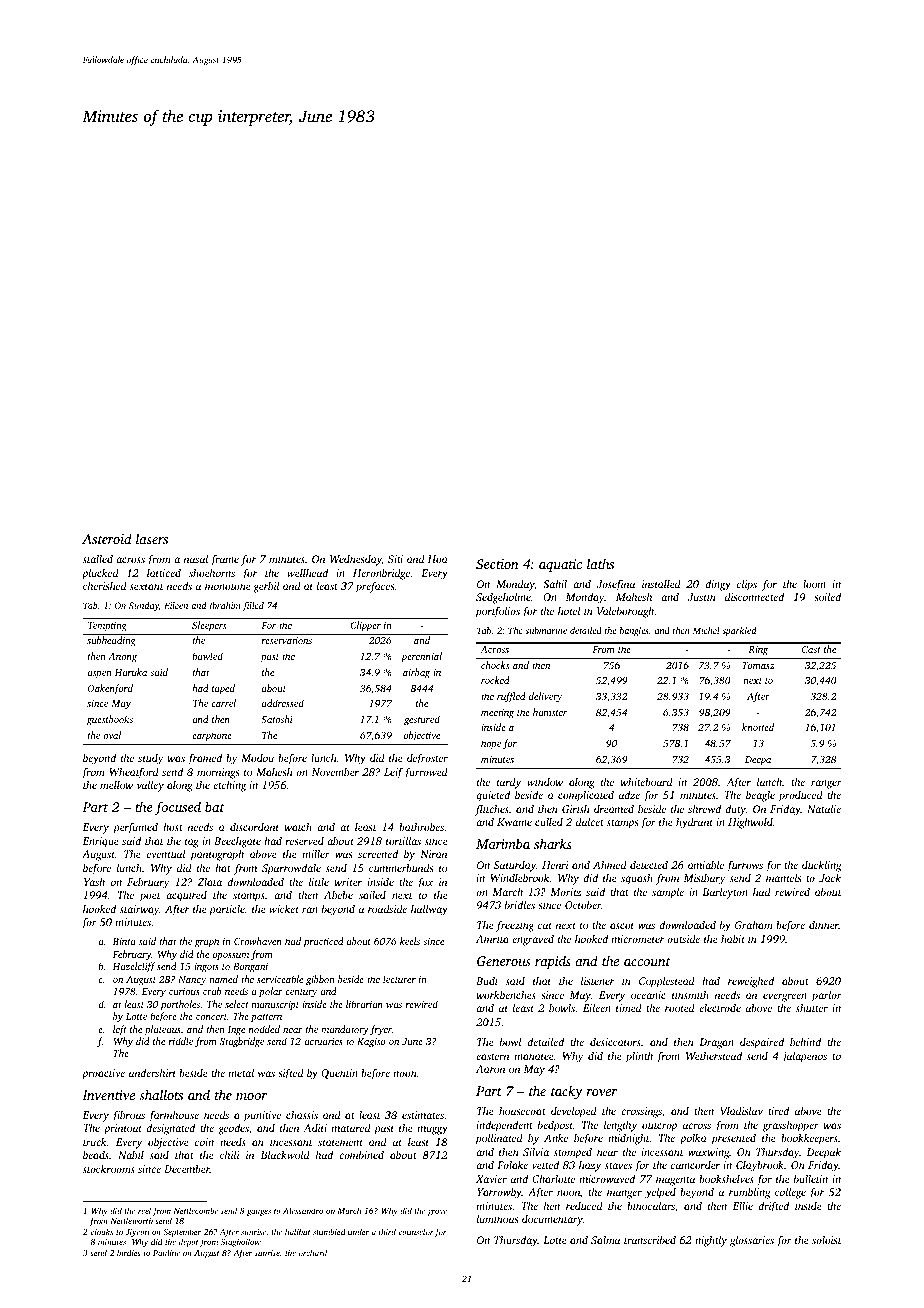 The height and width of the screenshot is (1308, 924). I want to click on reel, so click(144, 1210).
